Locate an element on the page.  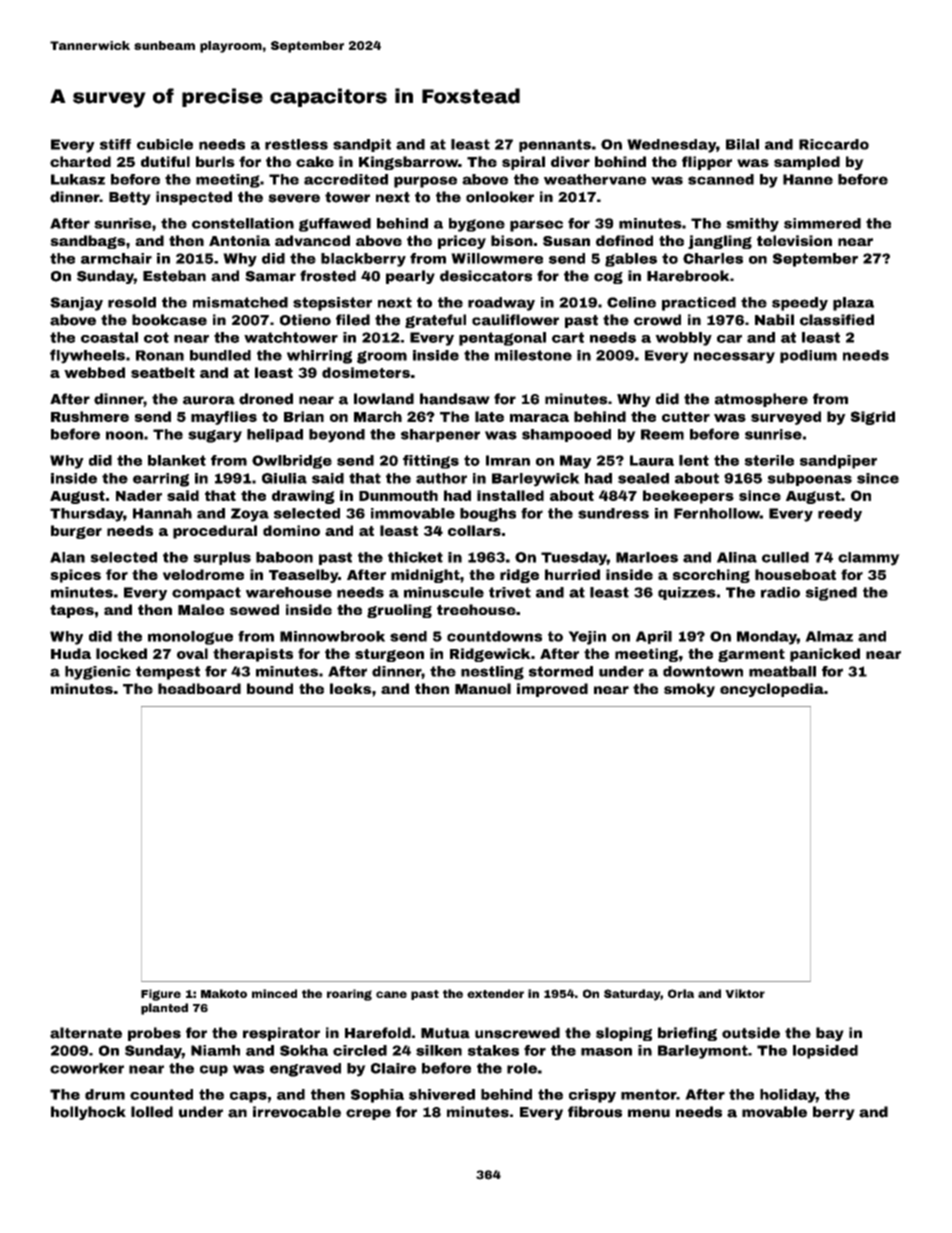
downtown is located at coordinates (703, 671).
